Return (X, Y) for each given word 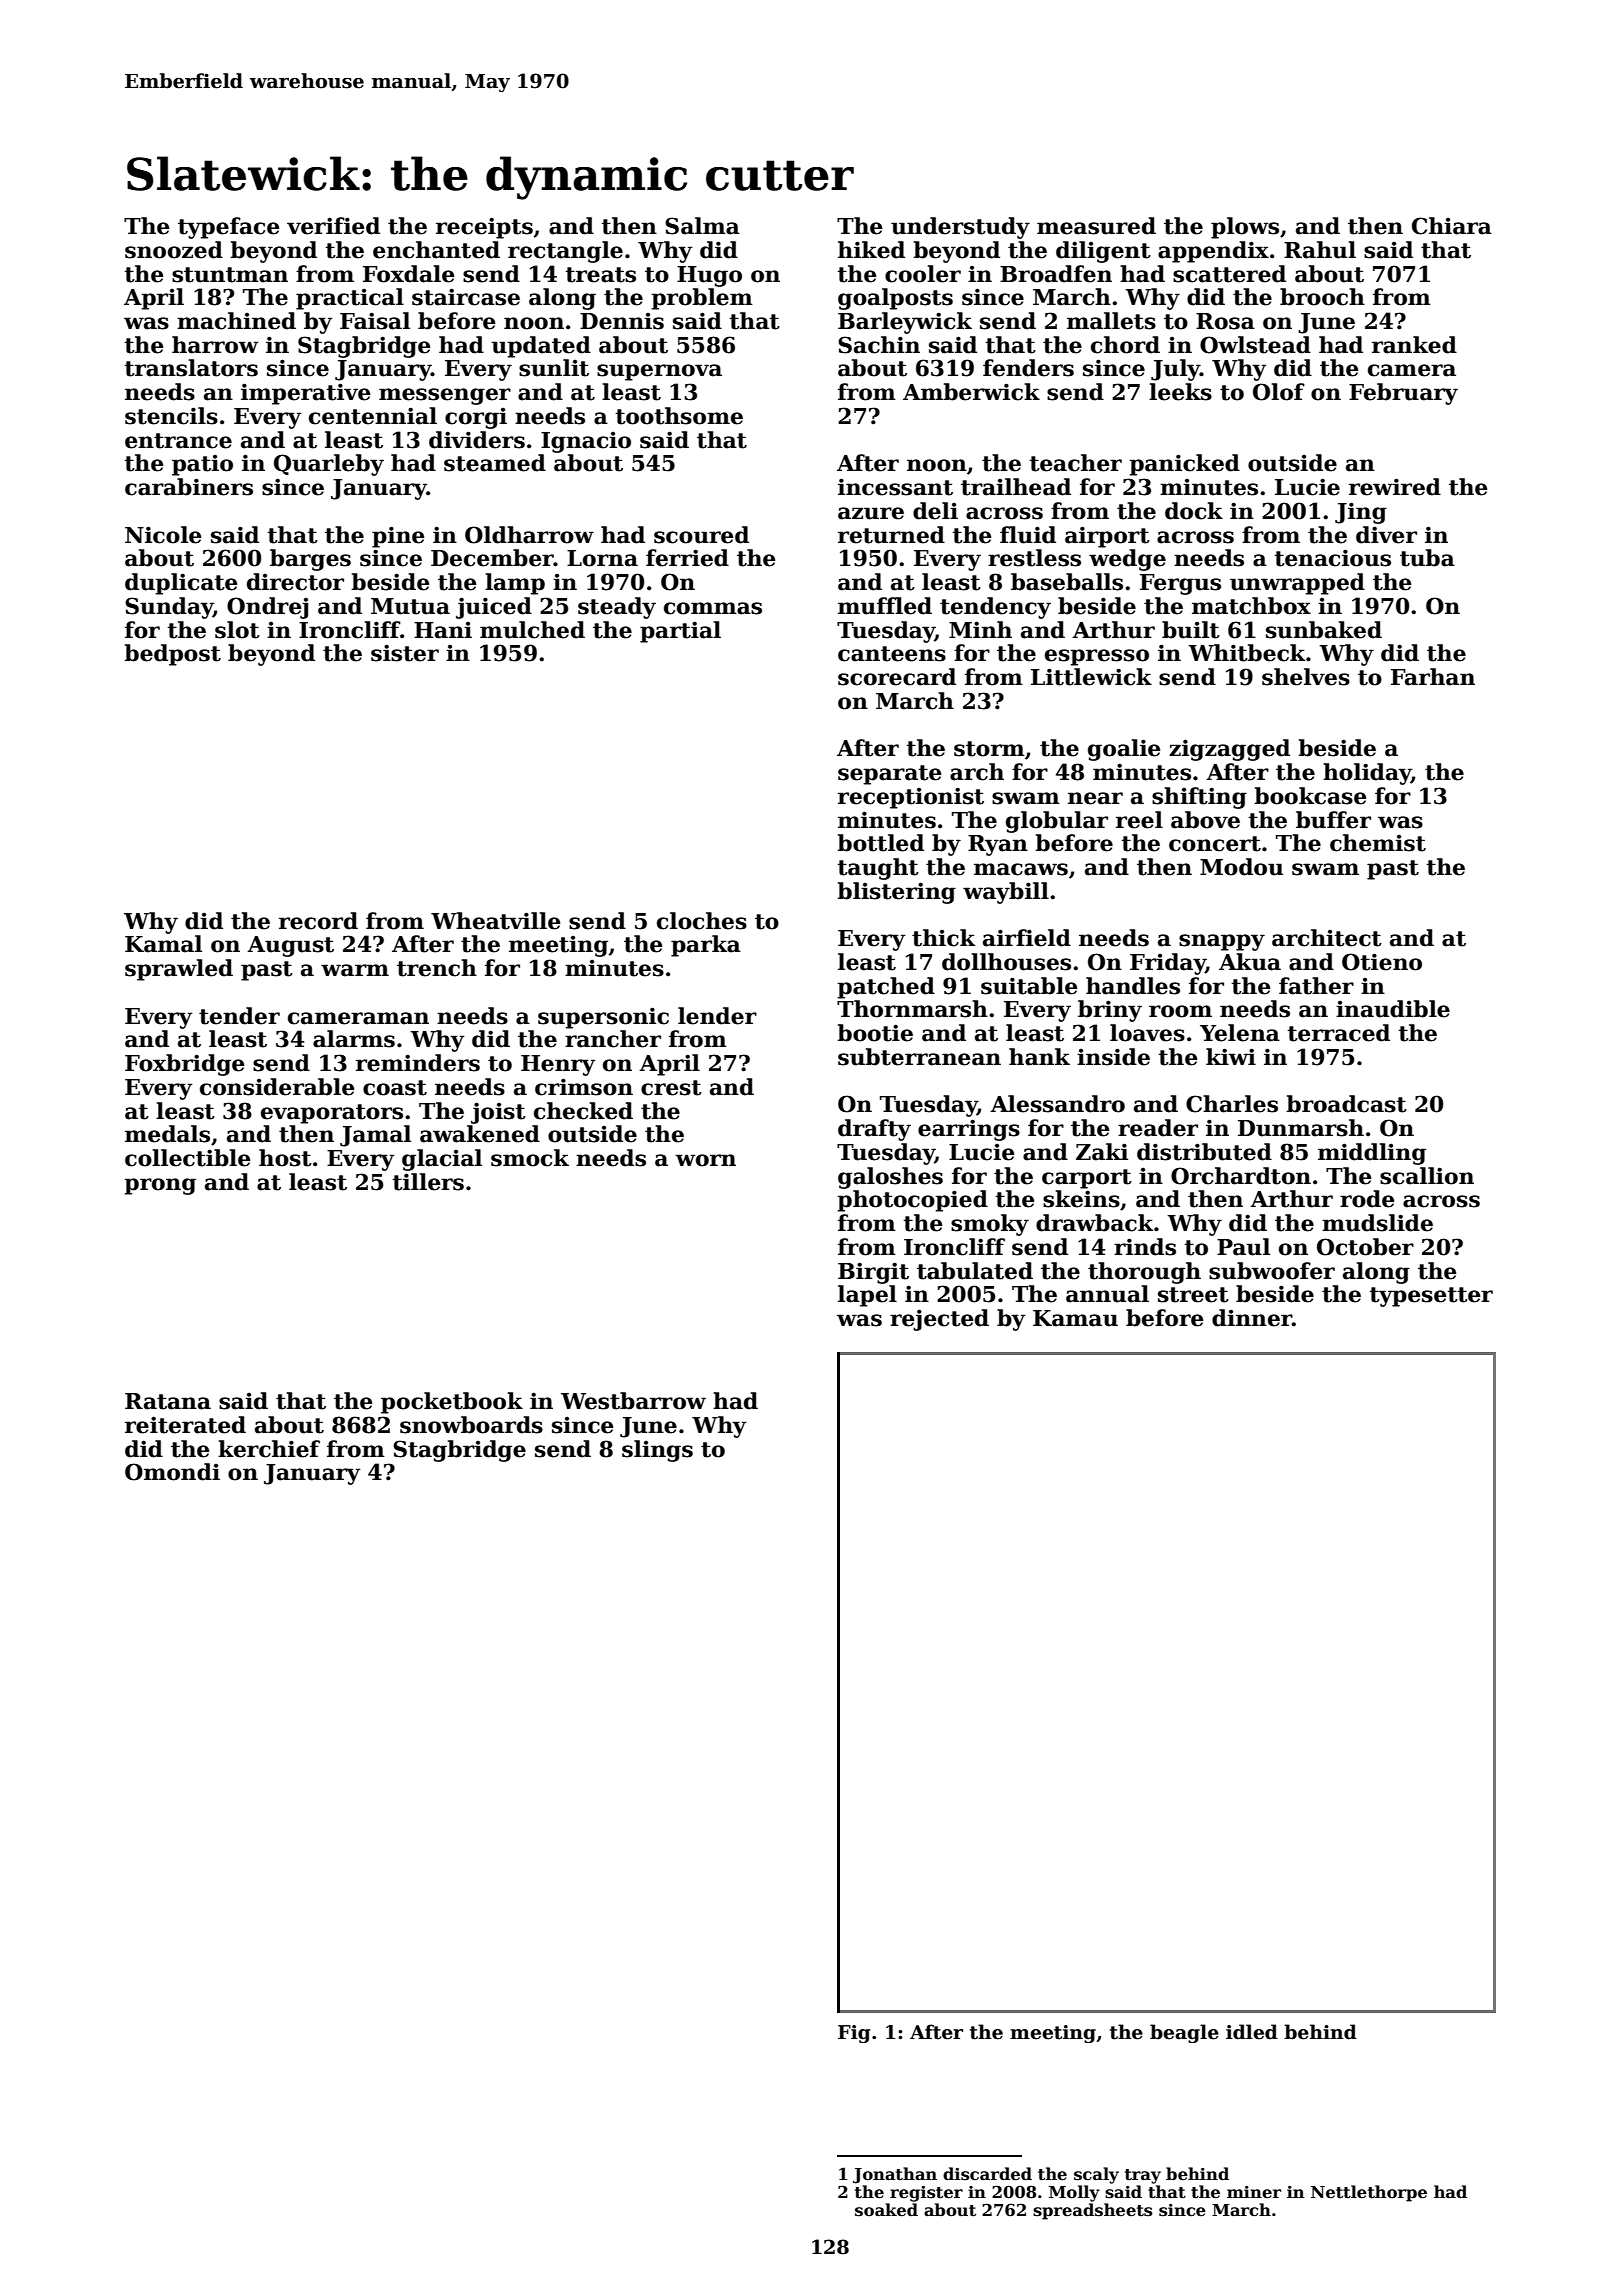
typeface (228, 228)
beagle (1184, 2033)
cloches (702, 921)
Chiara (1452, 226)
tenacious (1332, 558)
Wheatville (495, 921)
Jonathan (895, 2175)
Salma (702, 226)
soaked (886, 2210)
